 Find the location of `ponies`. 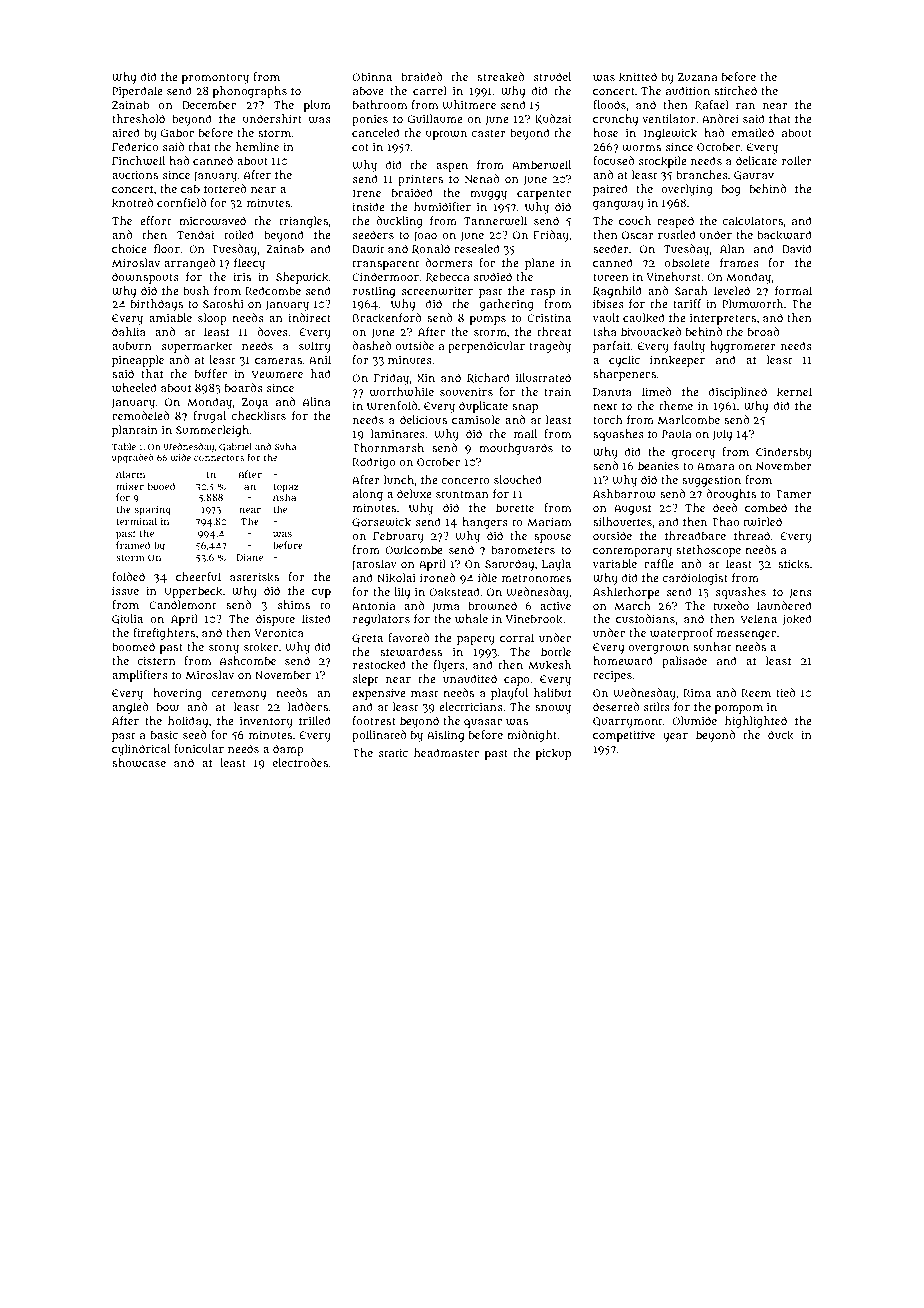

ponies is located at coordinates (370, 120).
